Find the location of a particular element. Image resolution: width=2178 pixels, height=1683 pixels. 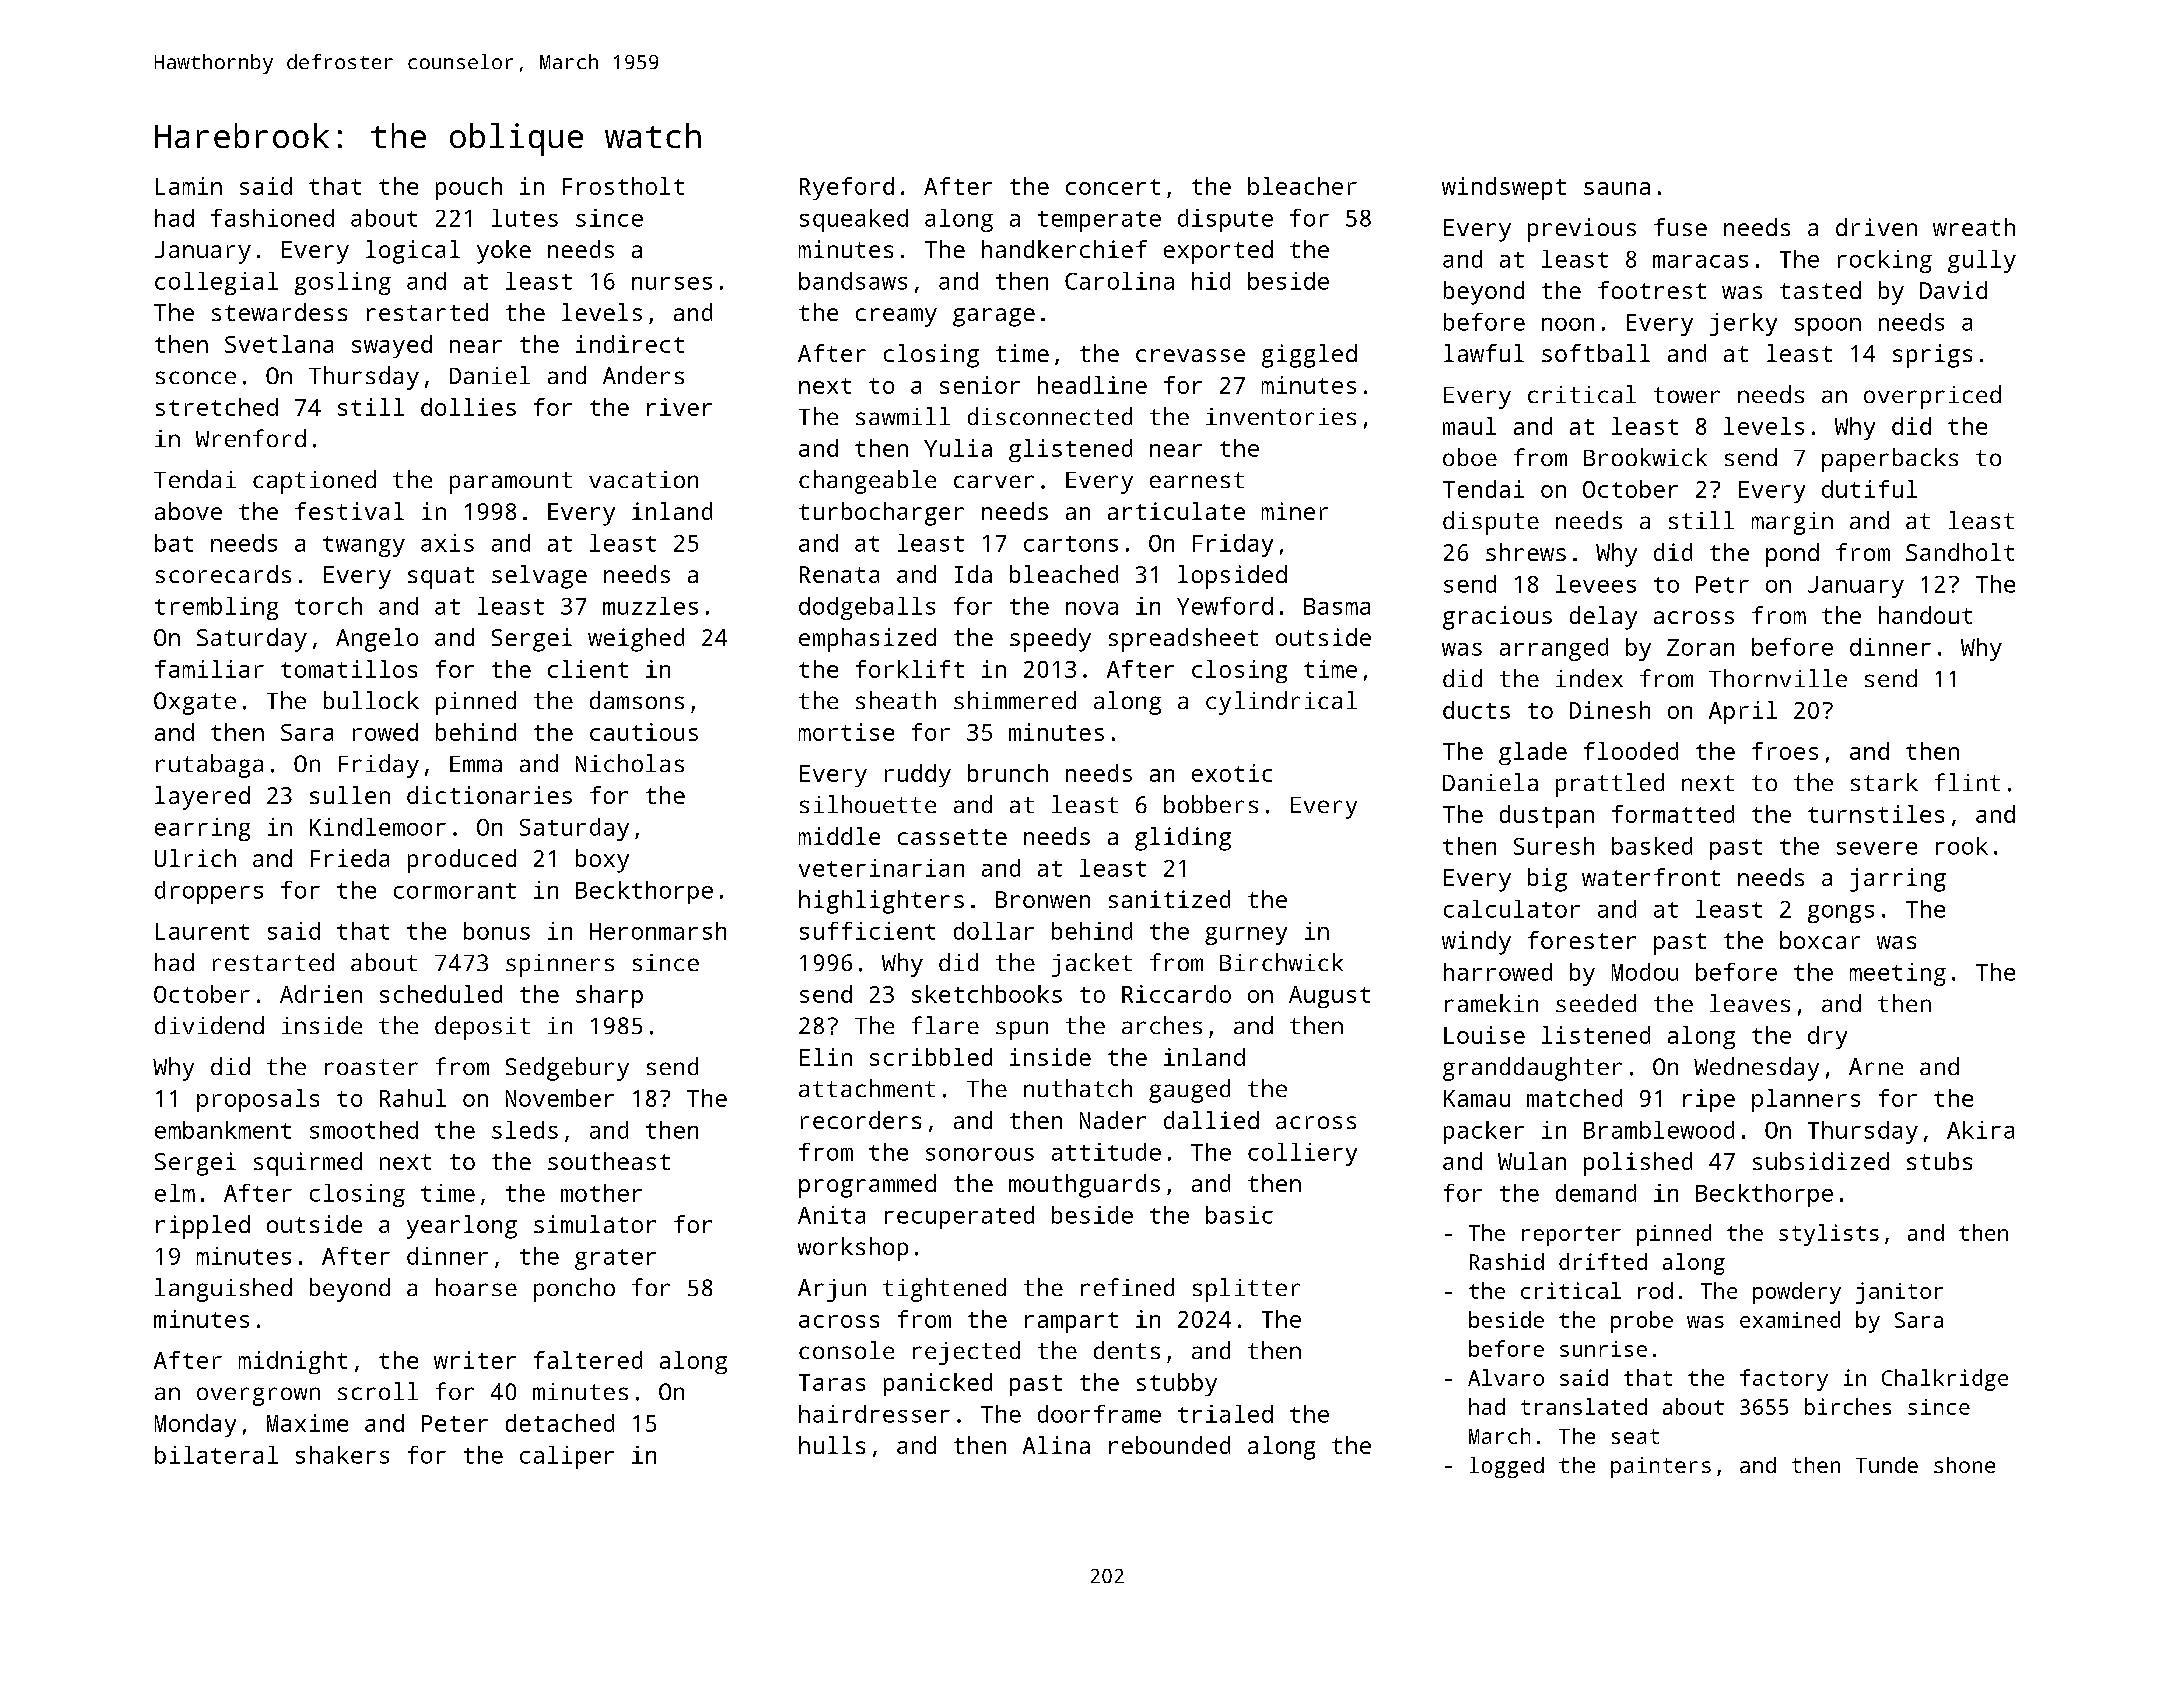

David is located at coordinates (1953, 290).
